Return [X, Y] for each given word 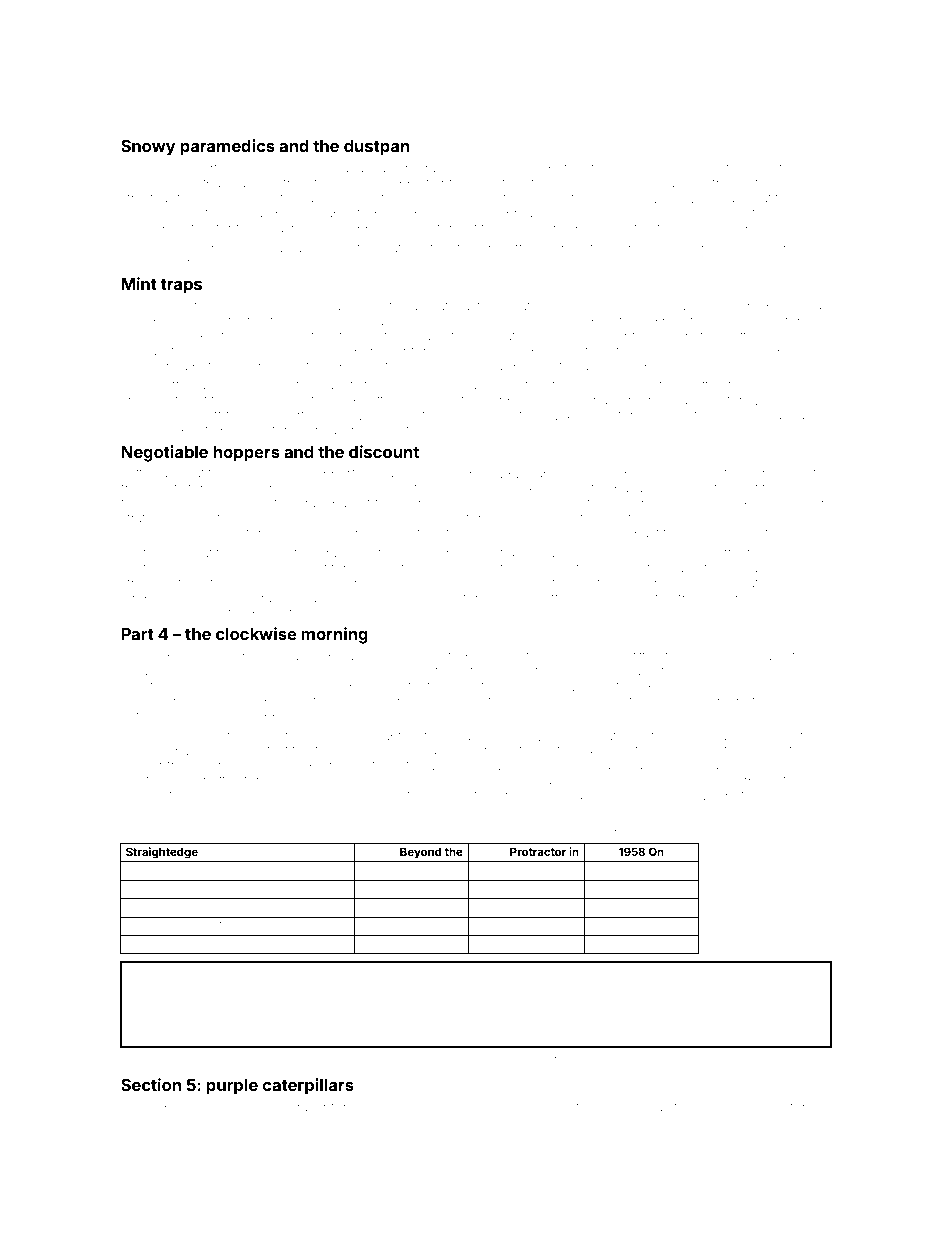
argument [149, 402]
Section [151, 1084]
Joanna [782, 415]
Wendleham [329, 829]
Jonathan [510, 336]
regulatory [767, 830]
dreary [728, 703]
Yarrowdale [232, 765]
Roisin [141, 906]
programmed [436, 170]
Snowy [148, 147]
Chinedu [653, 213]
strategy [145, 520]
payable [638, 490]
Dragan [559, 534]
